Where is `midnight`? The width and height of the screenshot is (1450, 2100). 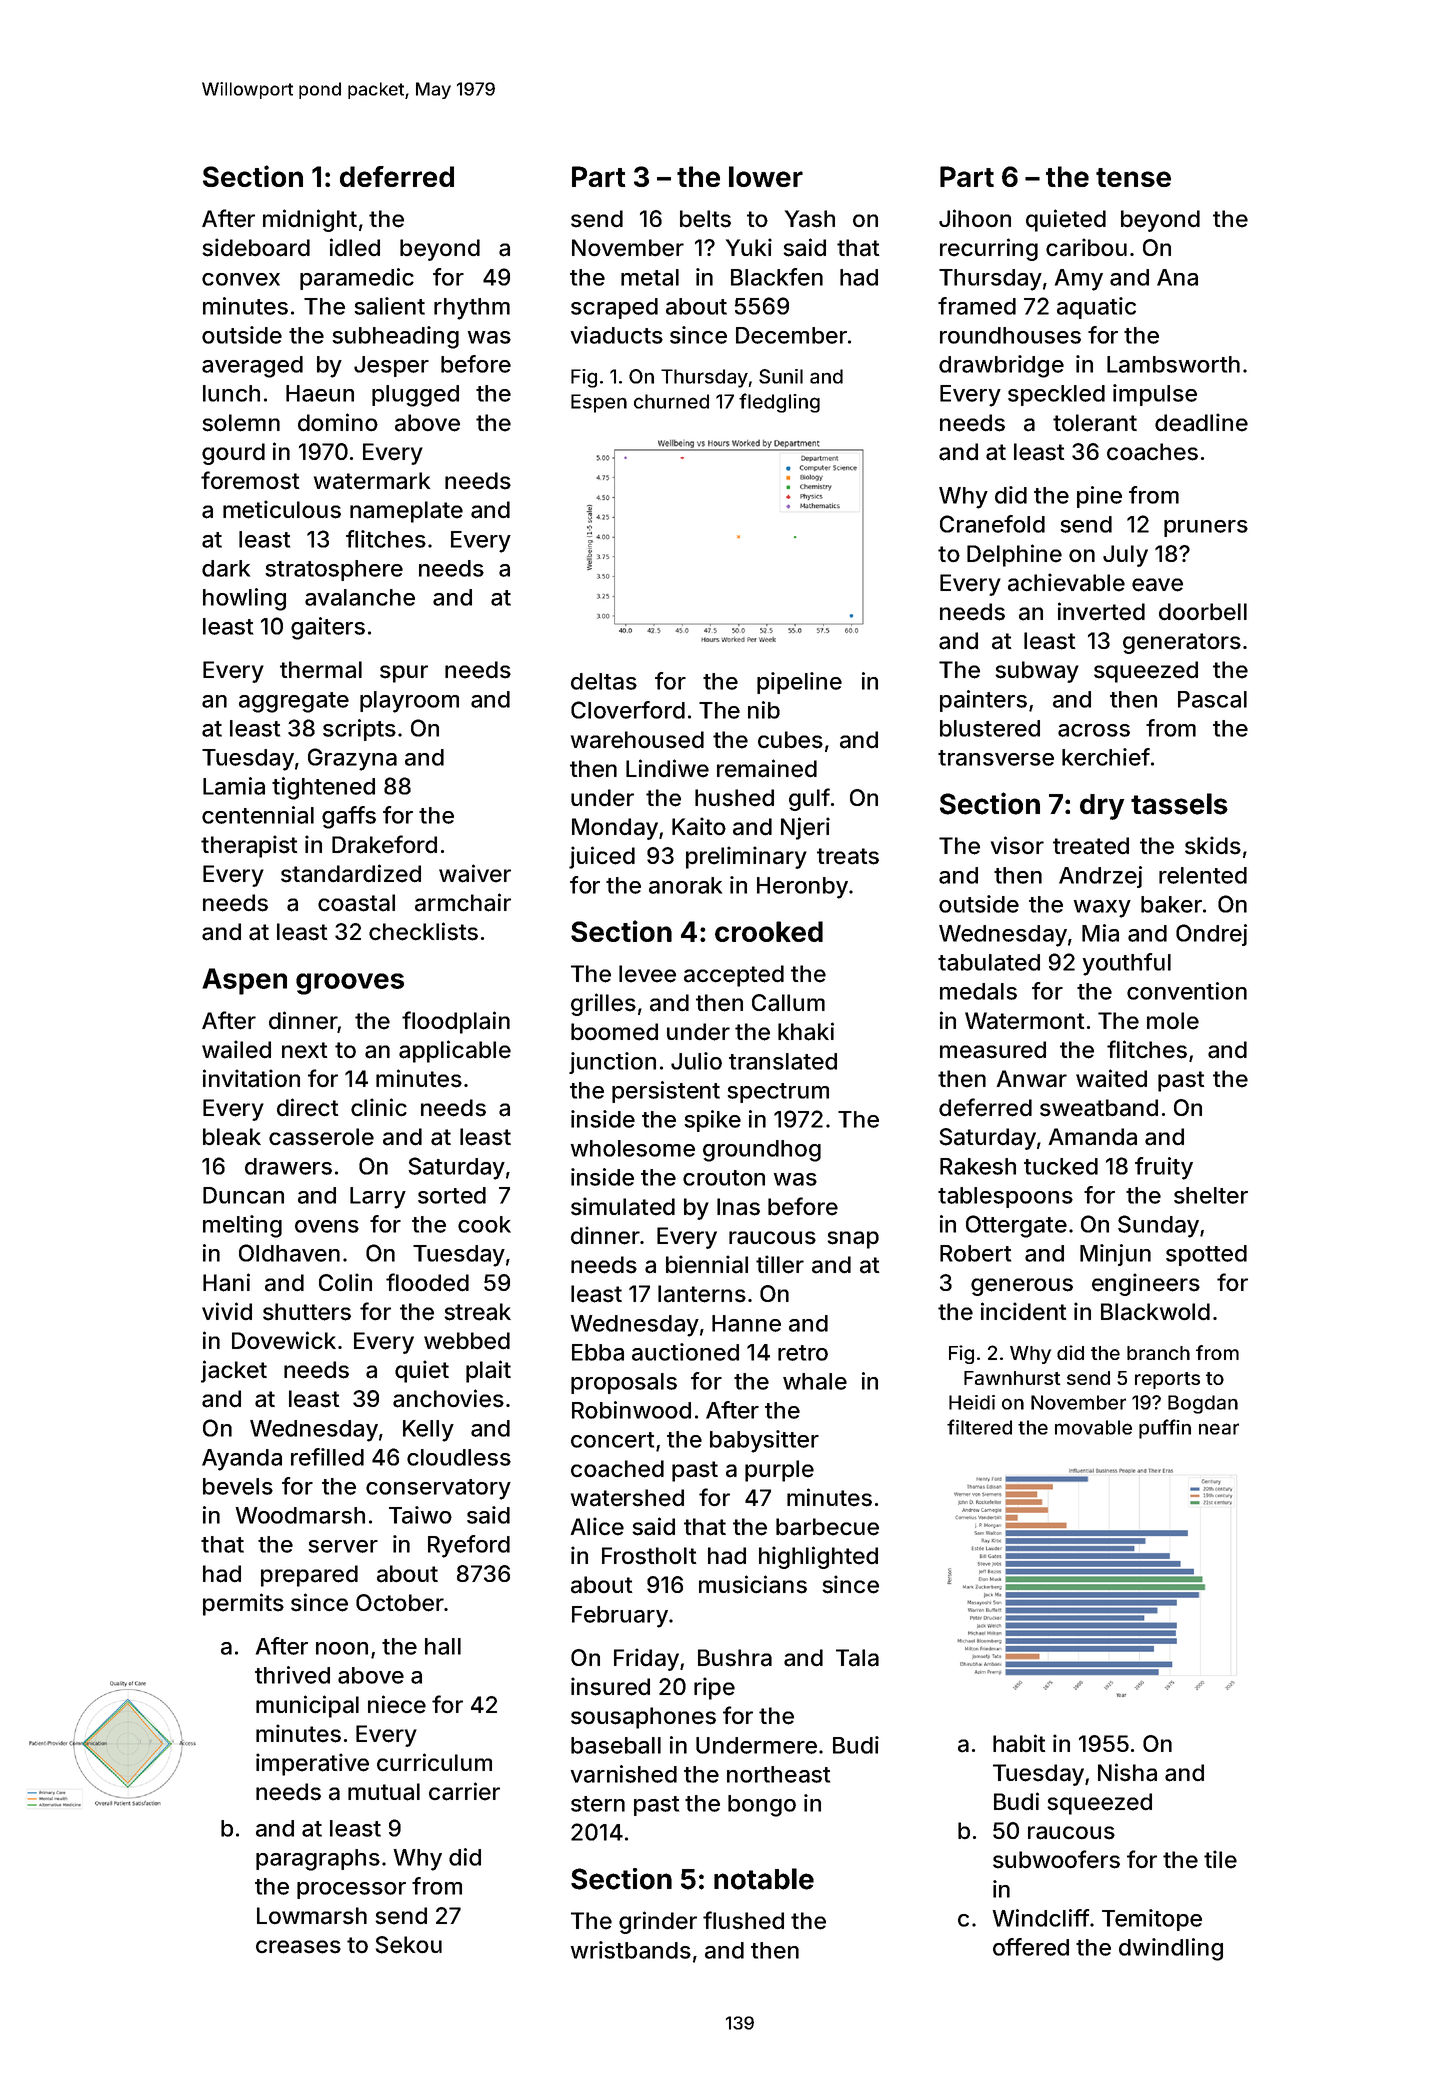 midnight is located at coordinates (310, 220).
